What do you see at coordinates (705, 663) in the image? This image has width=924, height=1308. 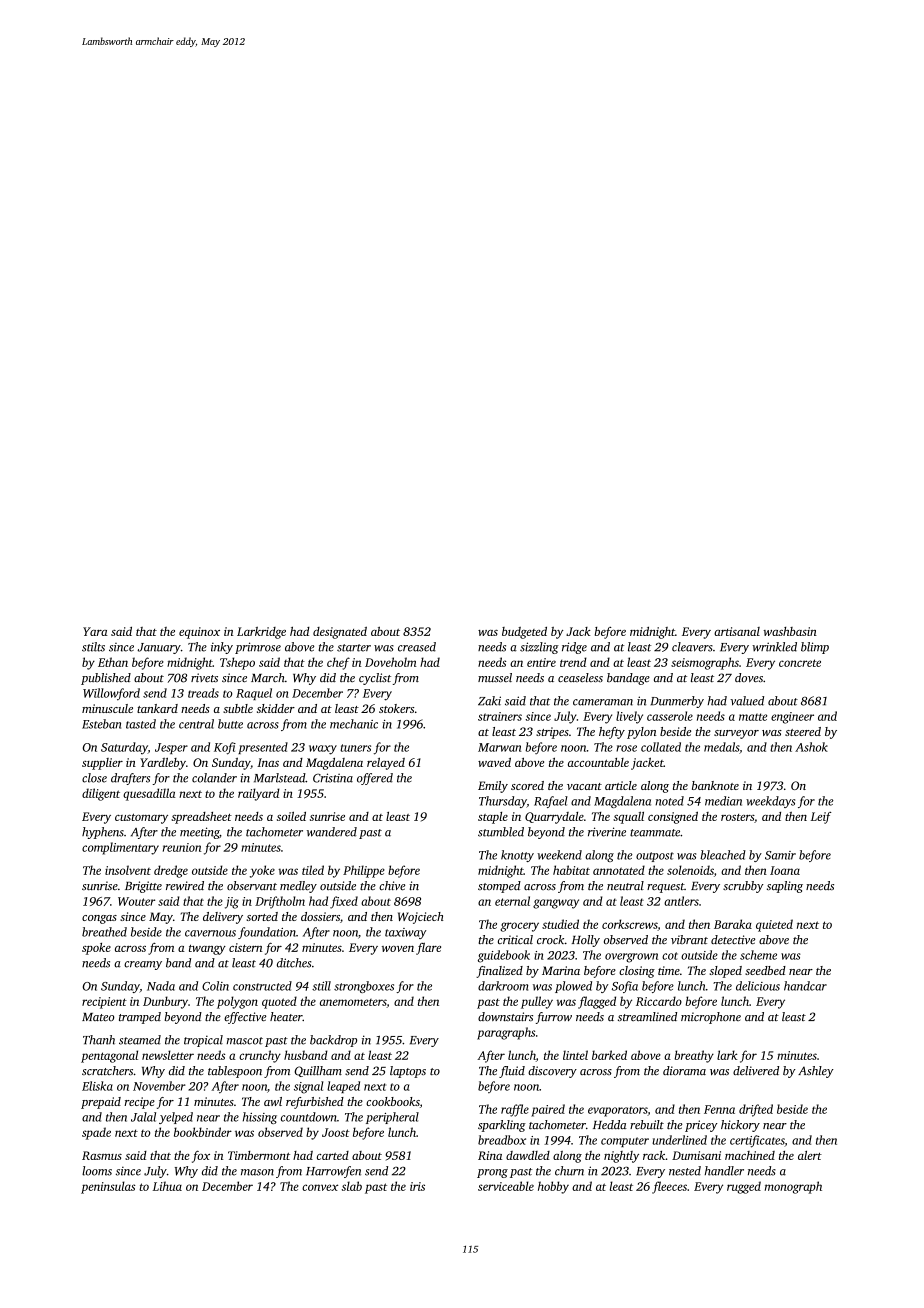 I see `seismographs` at bounding box center [705, 663].
